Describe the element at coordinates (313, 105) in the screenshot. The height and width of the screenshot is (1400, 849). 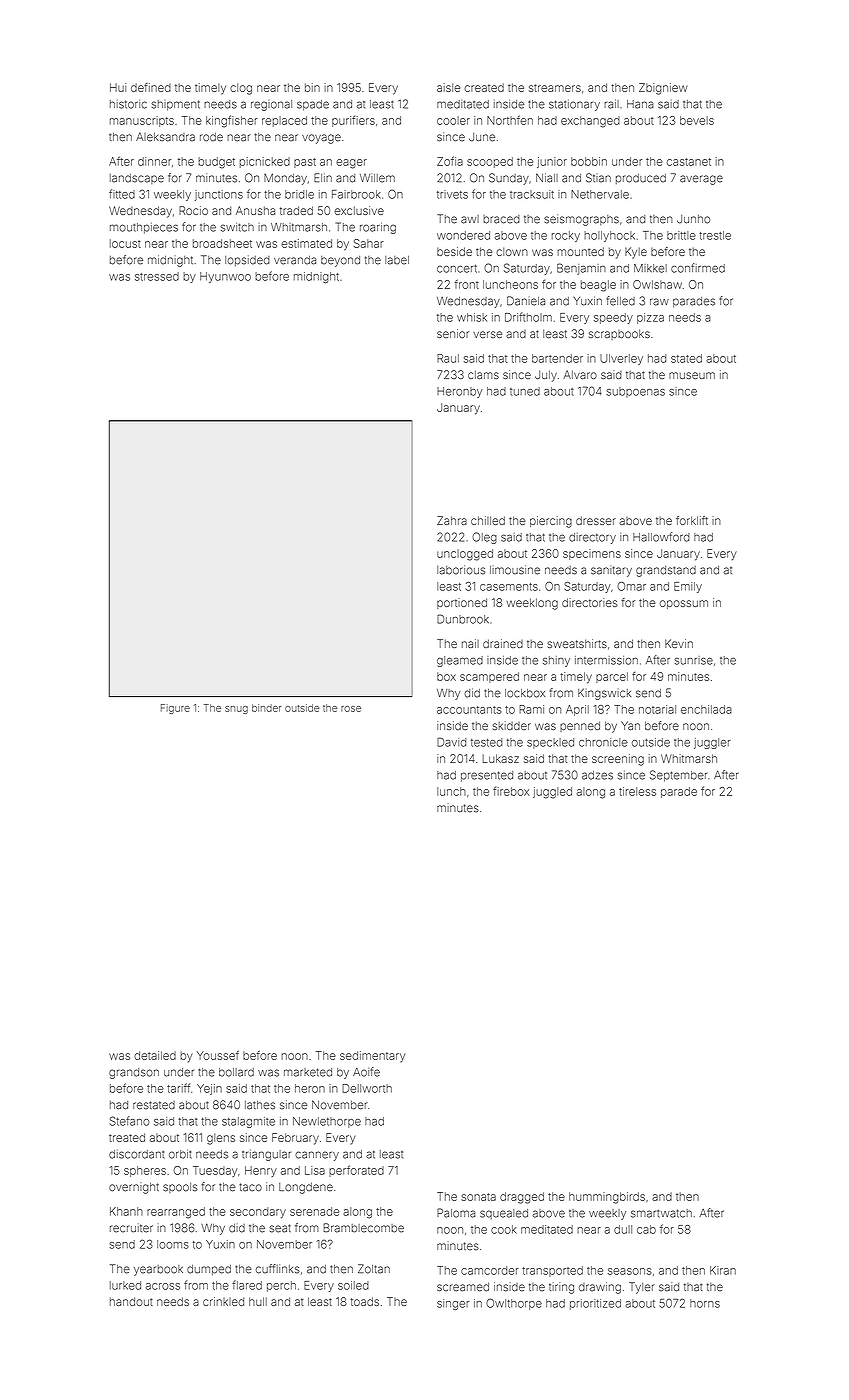
I see `spade` at that location.
